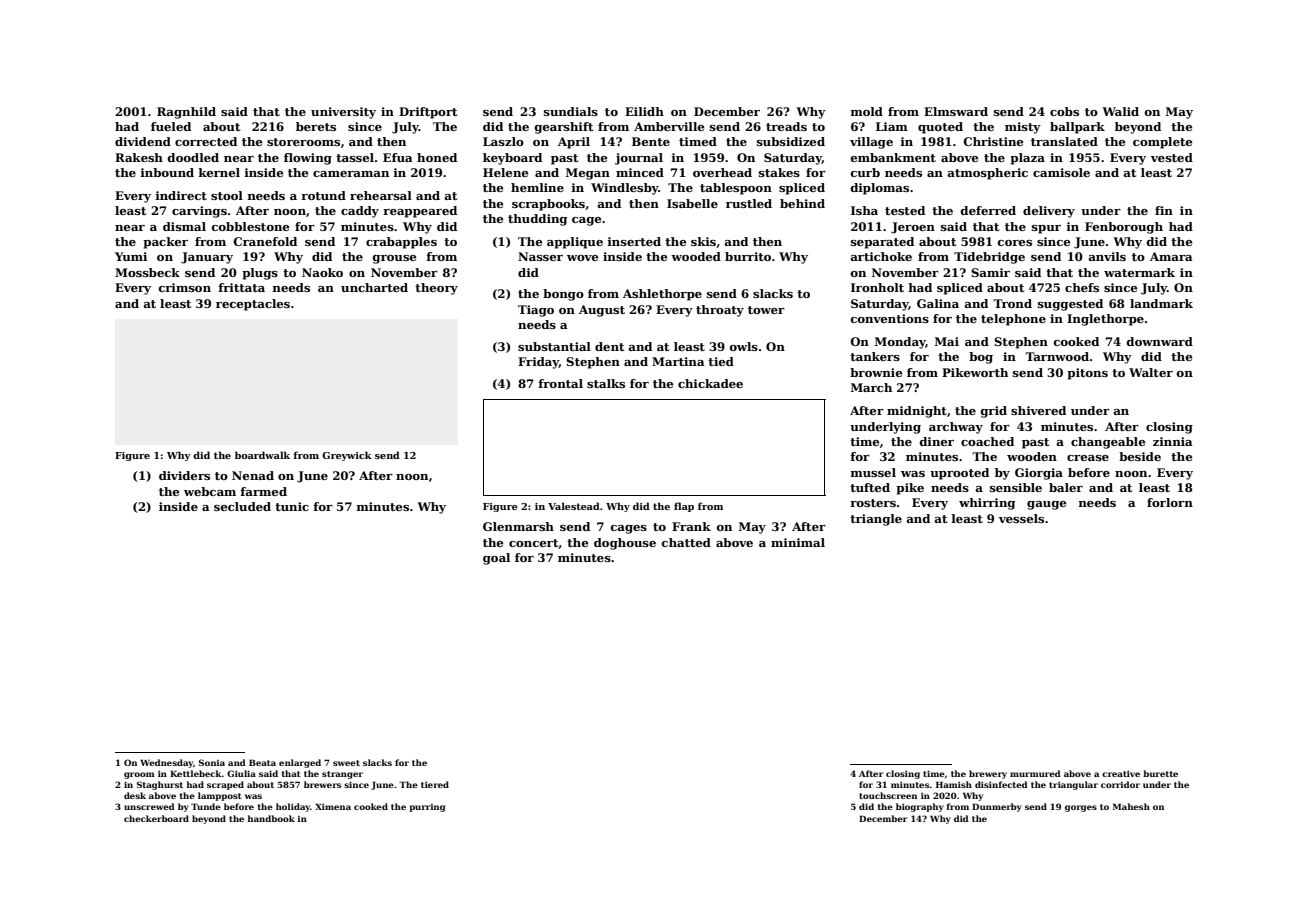 This screenshot has height=924, width=1308. Describe the element at coordinates (582, 258) in the screenshot. I see `wove` at that location.
